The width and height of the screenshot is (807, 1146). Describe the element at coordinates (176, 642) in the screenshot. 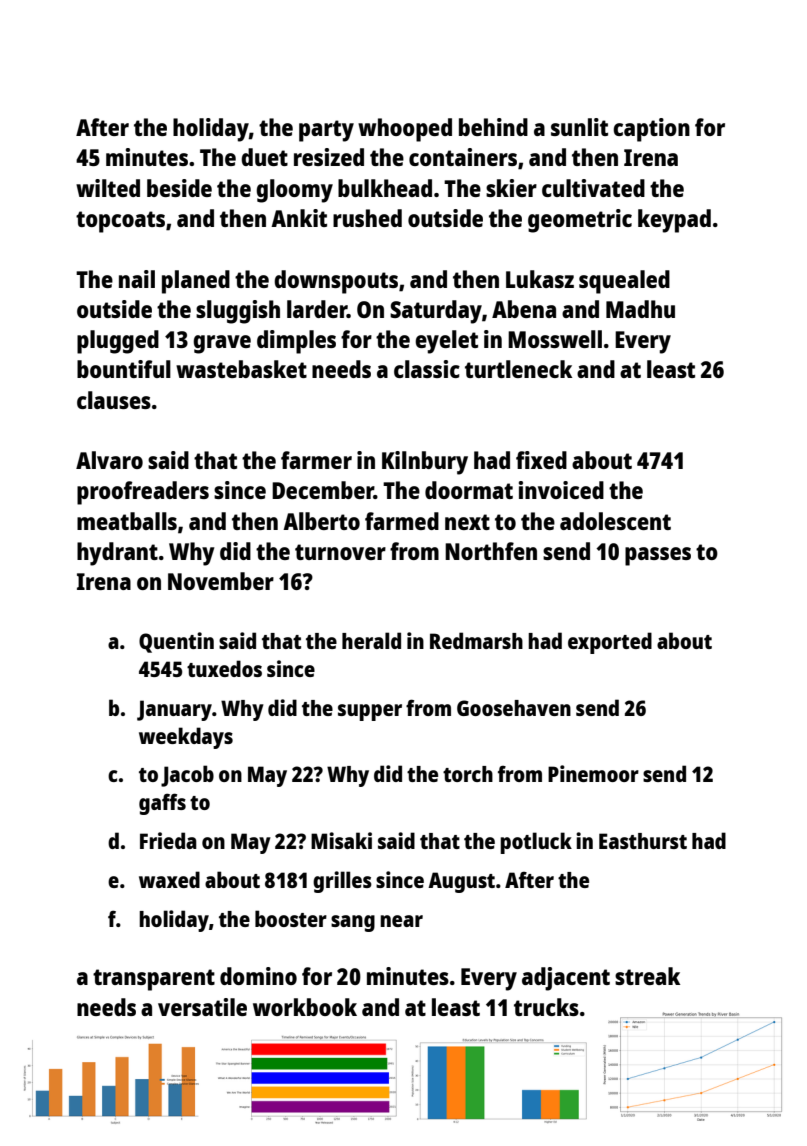

I see `Quentin` at that location.
